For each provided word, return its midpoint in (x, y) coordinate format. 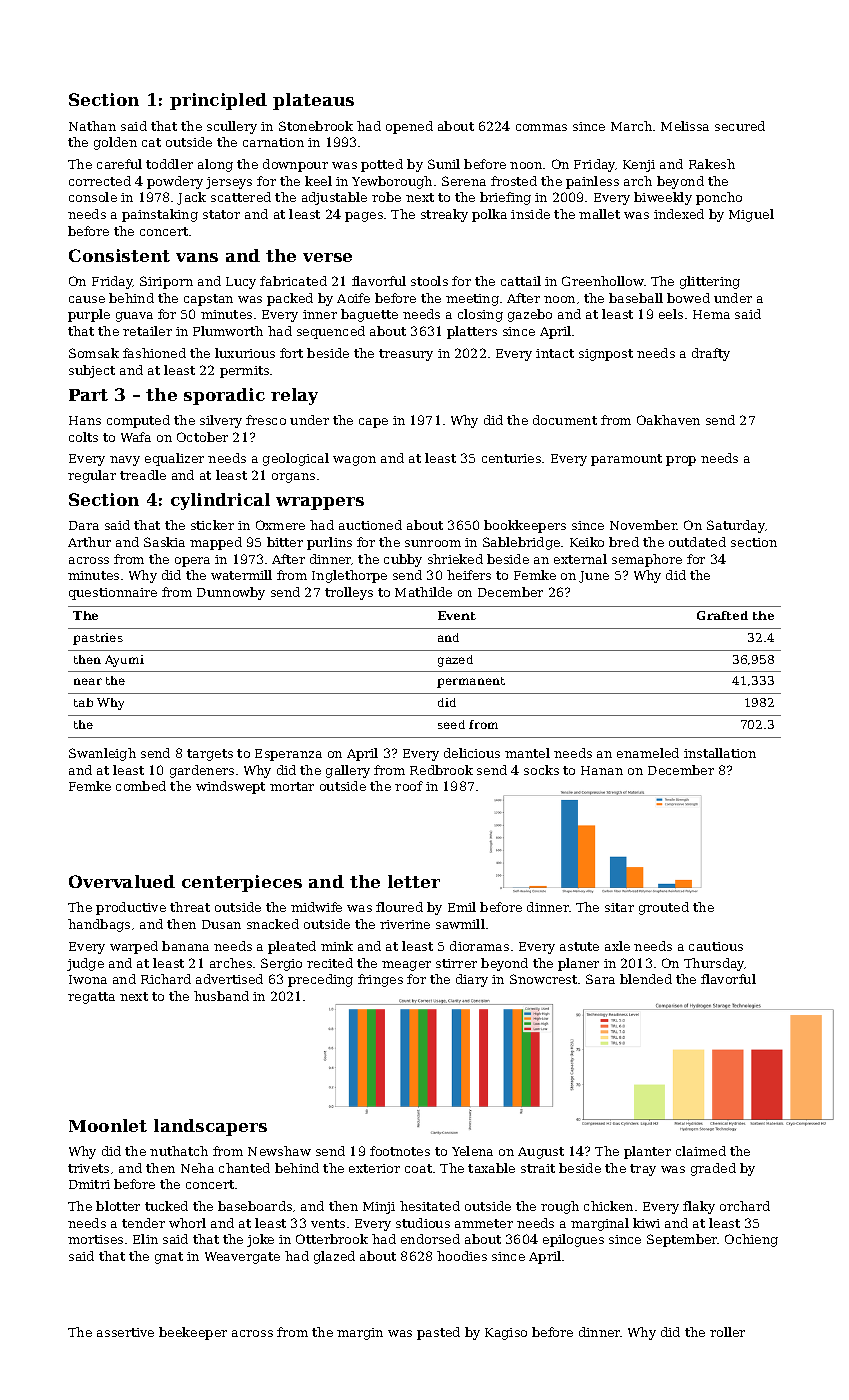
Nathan (92, 126)
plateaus (313, 101)
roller (727, 1332)
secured (740, 126)
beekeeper (193, 1333)
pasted (438, 1333)
